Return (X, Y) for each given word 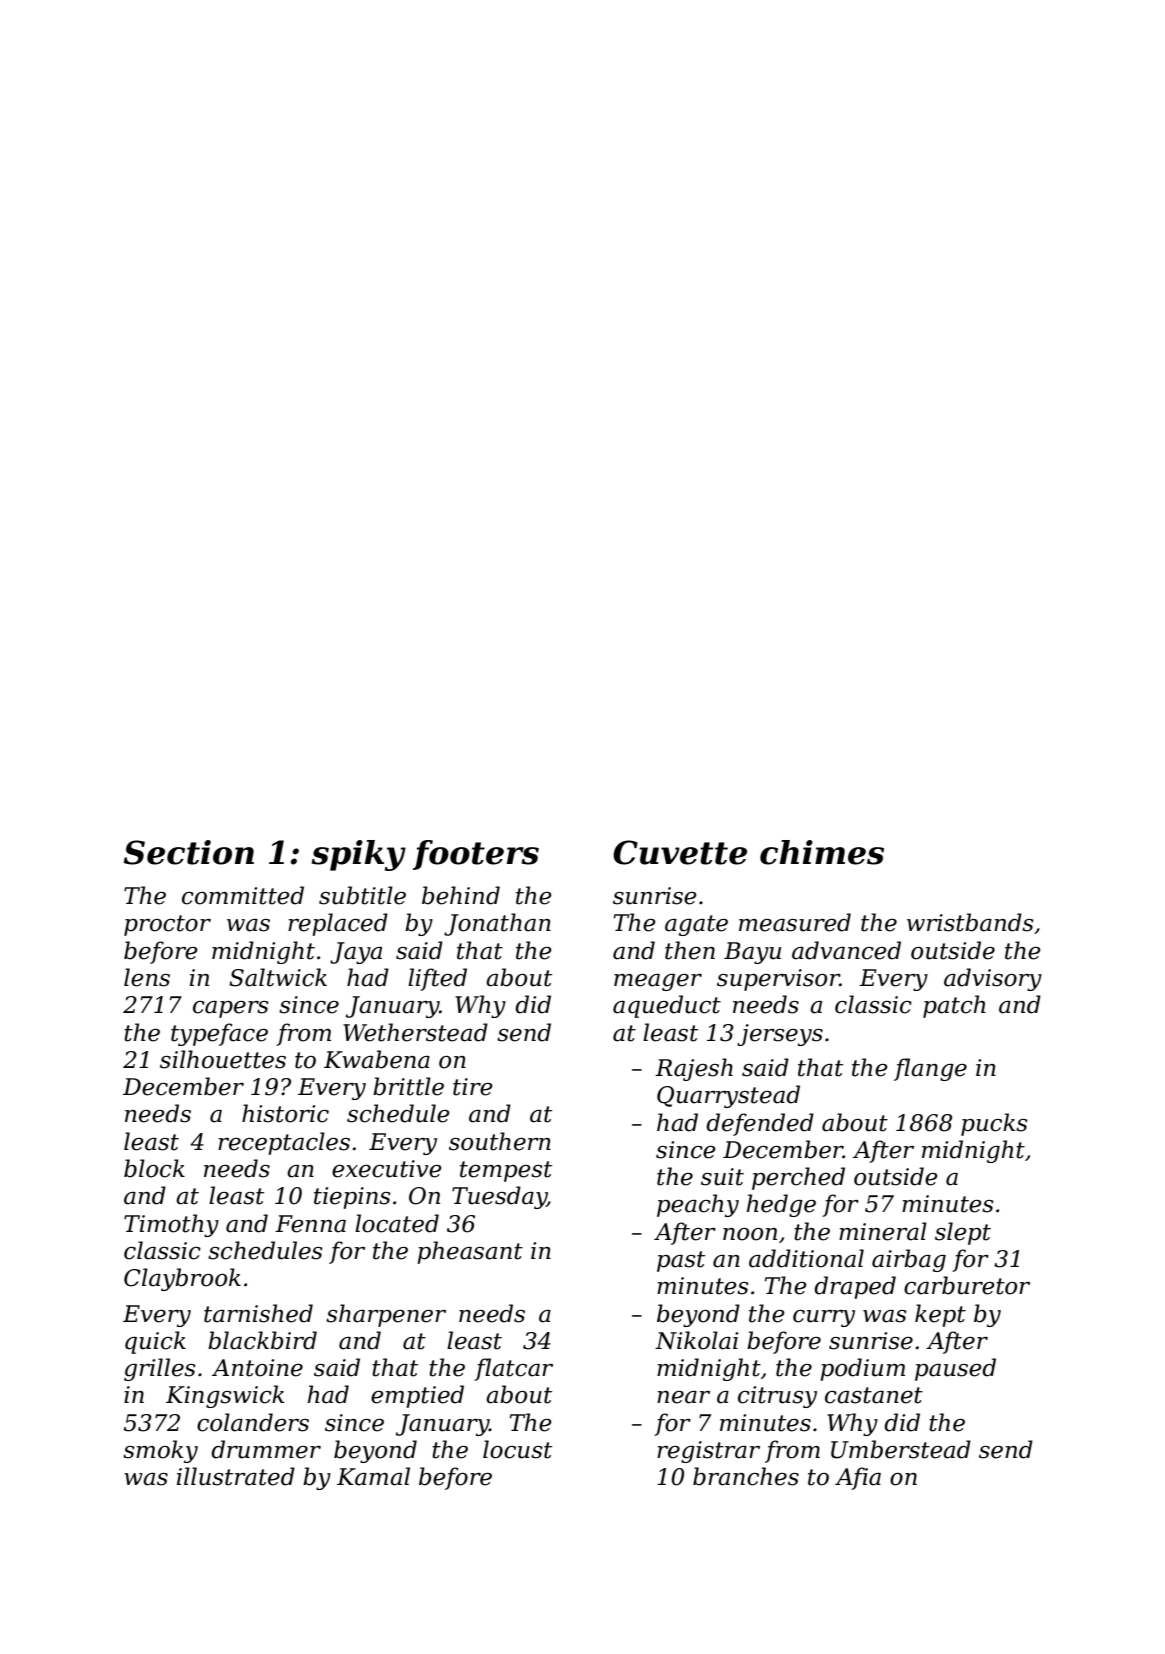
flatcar (513, 1369)
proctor (167, 925)
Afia (858, 1478)
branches (746, 1476)
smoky (160, 1451)
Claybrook (182, 1279)
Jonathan (497, 924)
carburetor (967, 1285)
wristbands (970, 922)
